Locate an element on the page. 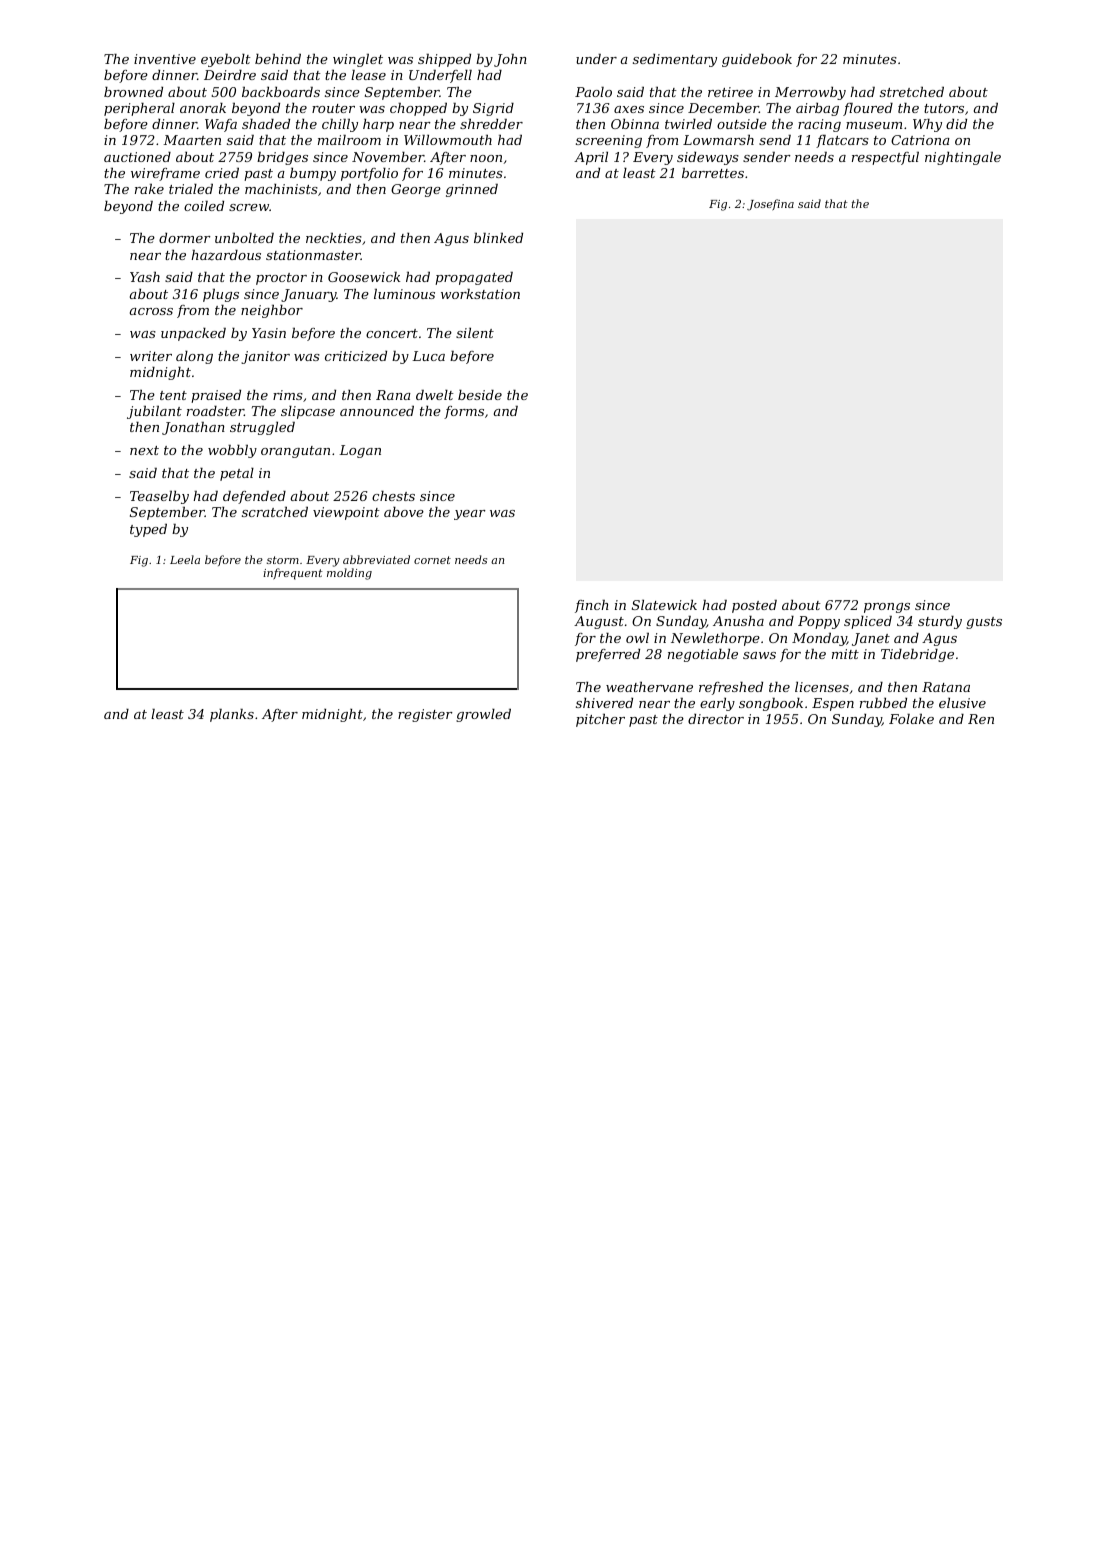 The height and width of the page is (1565, 1107). planks is located at coordinates (232, 715).
